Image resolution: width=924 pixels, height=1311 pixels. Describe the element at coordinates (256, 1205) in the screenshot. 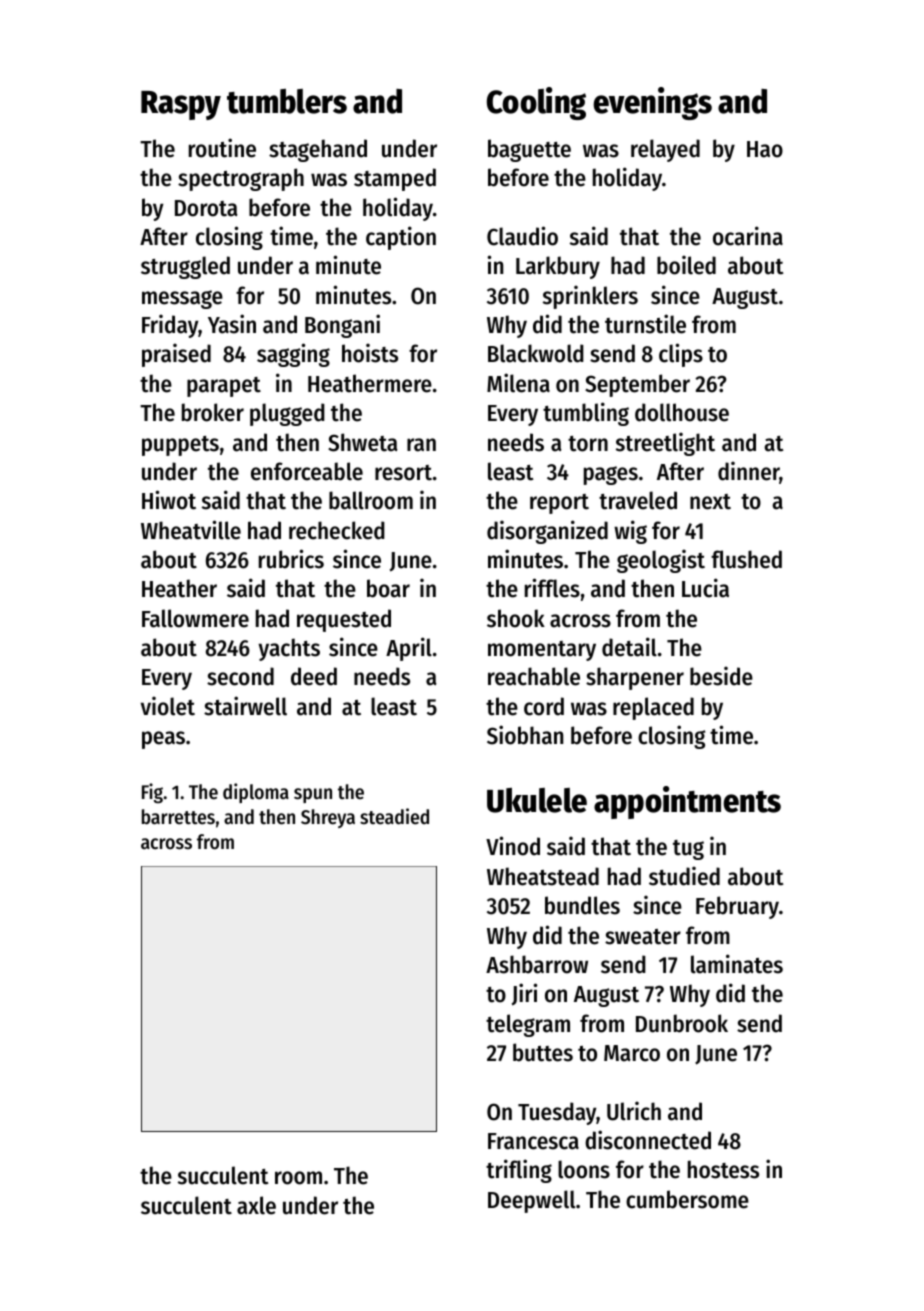

I see `axle` at that location.
